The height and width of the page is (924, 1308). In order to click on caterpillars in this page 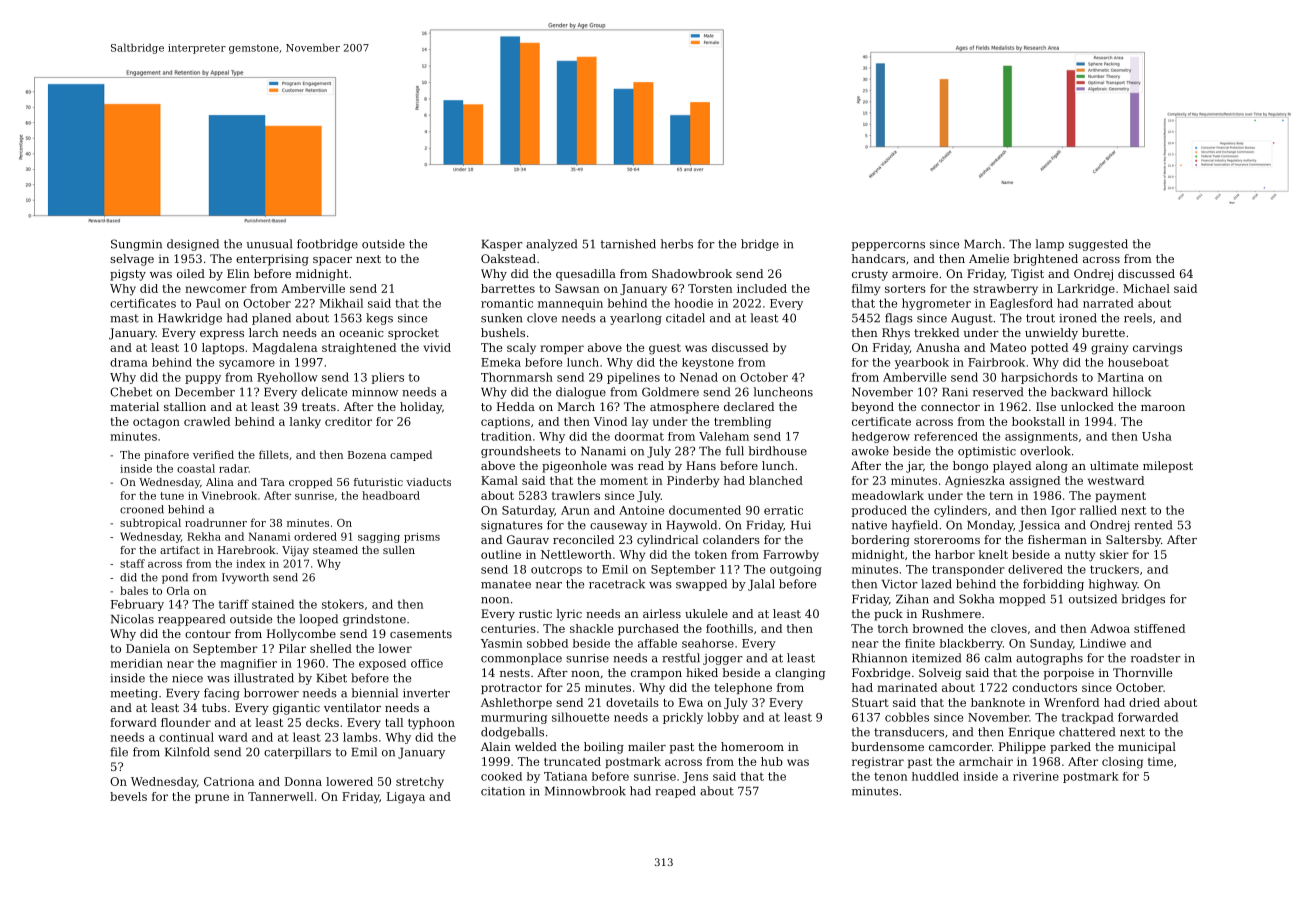, I will do `click(297, 753)`.
